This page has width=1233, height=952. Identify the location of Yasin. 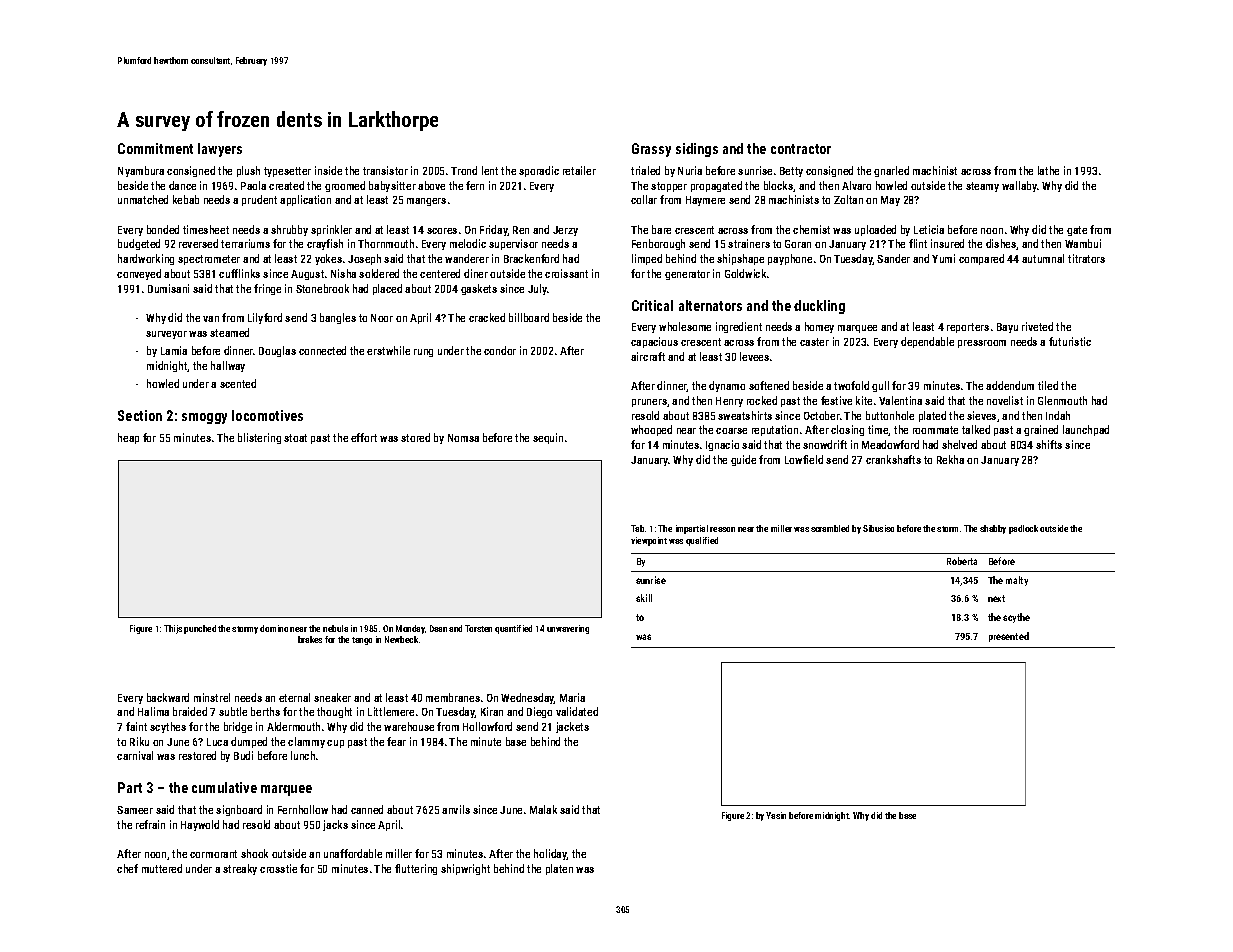
(776, 815).
